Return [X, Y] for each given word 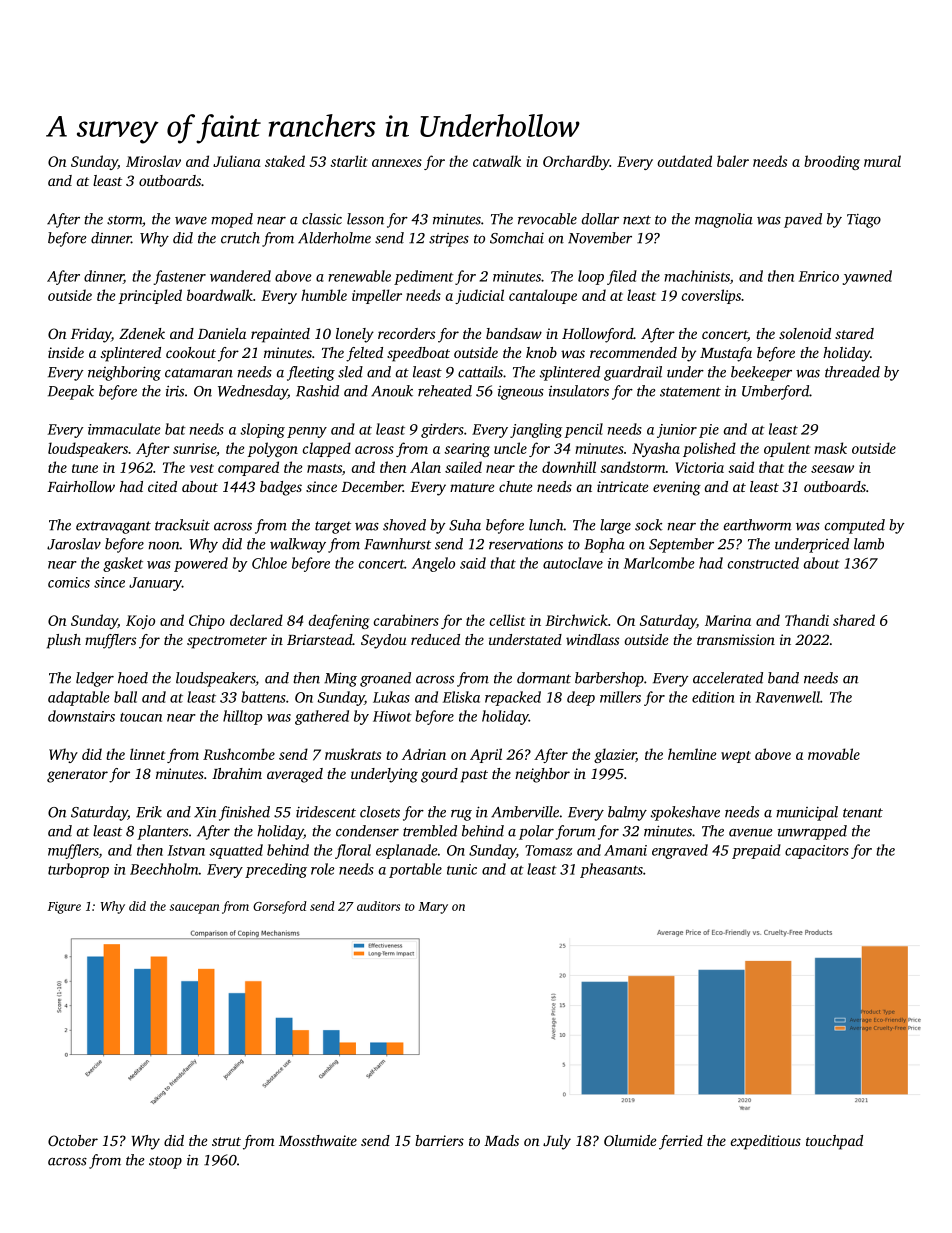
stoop [165, 1162]
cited [162, 486]
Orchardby [576, 162]
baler [733, 161]
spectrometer [227, 642]
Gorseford [280, 907]
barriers [439, 1140]
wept [736, 757]
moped [232, 220]
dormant [544, 678]
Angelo [433, 564]
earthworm [758, 525]
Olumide [630, 1140]
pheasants [611, 870]
